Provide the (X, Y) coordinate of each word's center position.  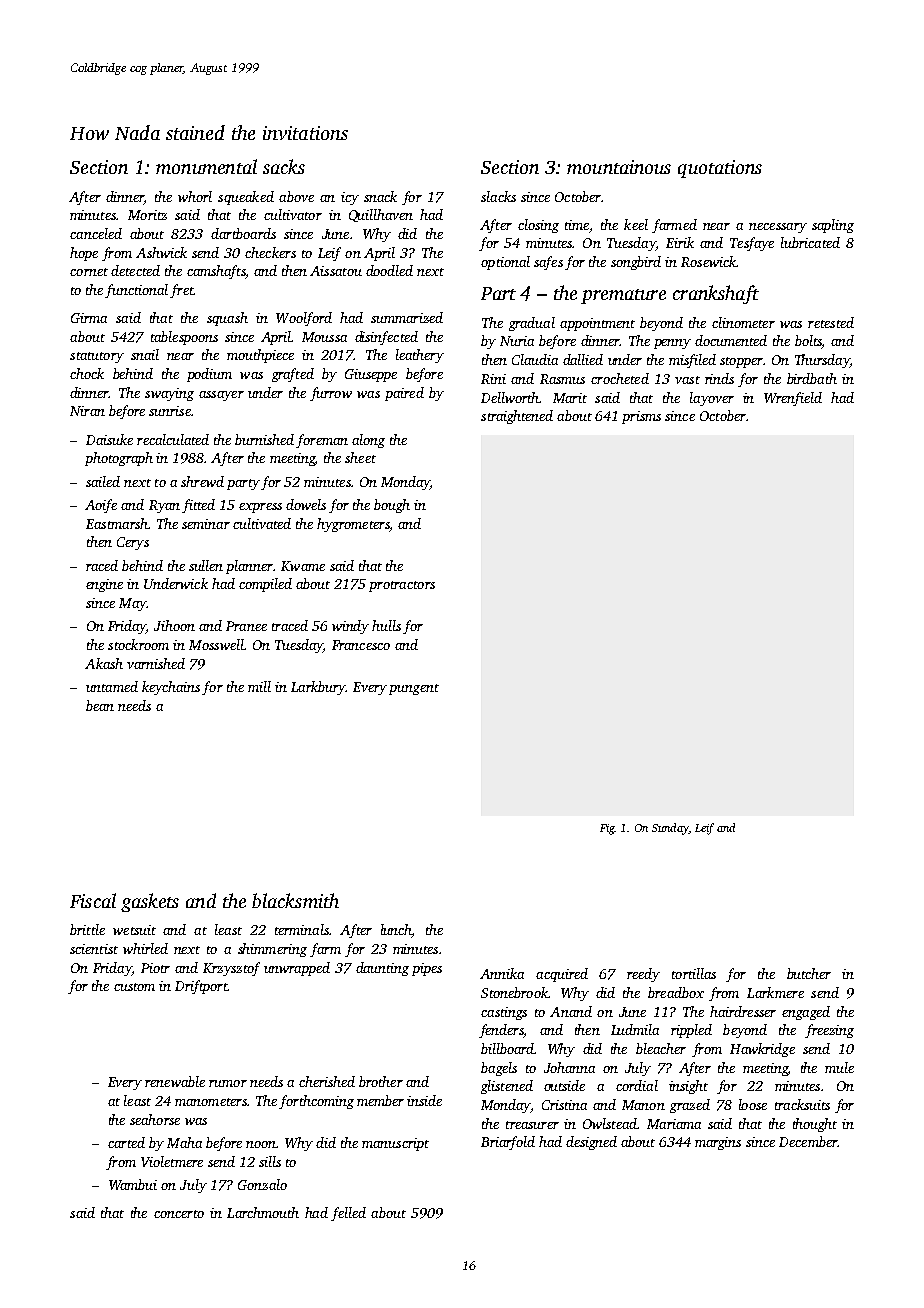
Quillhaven (381, 215)
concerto (179, 1214)
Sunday (670, 829)
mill (259, 686)
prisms (641, 417)
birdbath (812, 378)
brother (381, 1081)
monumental (206, 166)
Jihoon (174, 625)
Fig (607, 829)
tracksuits (802, 1104)
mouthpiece (260, 356)
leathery (420, 356)
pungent (414, 689)
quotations (720, 169)
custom (134, 987)
